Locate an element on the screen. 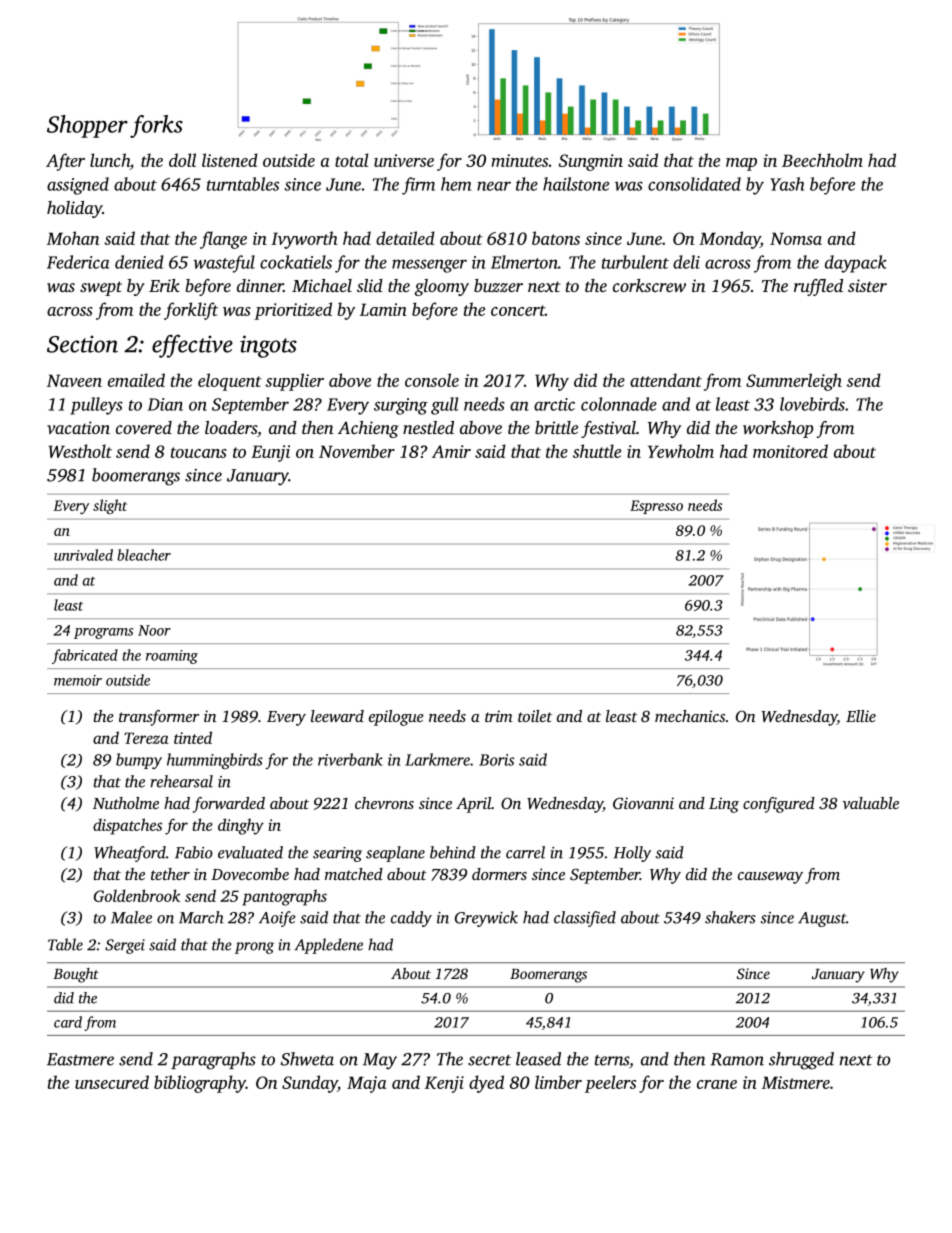 The width and height of the screenshot is (952, 1233). Shweta is located at coordinates (307, 1059).
